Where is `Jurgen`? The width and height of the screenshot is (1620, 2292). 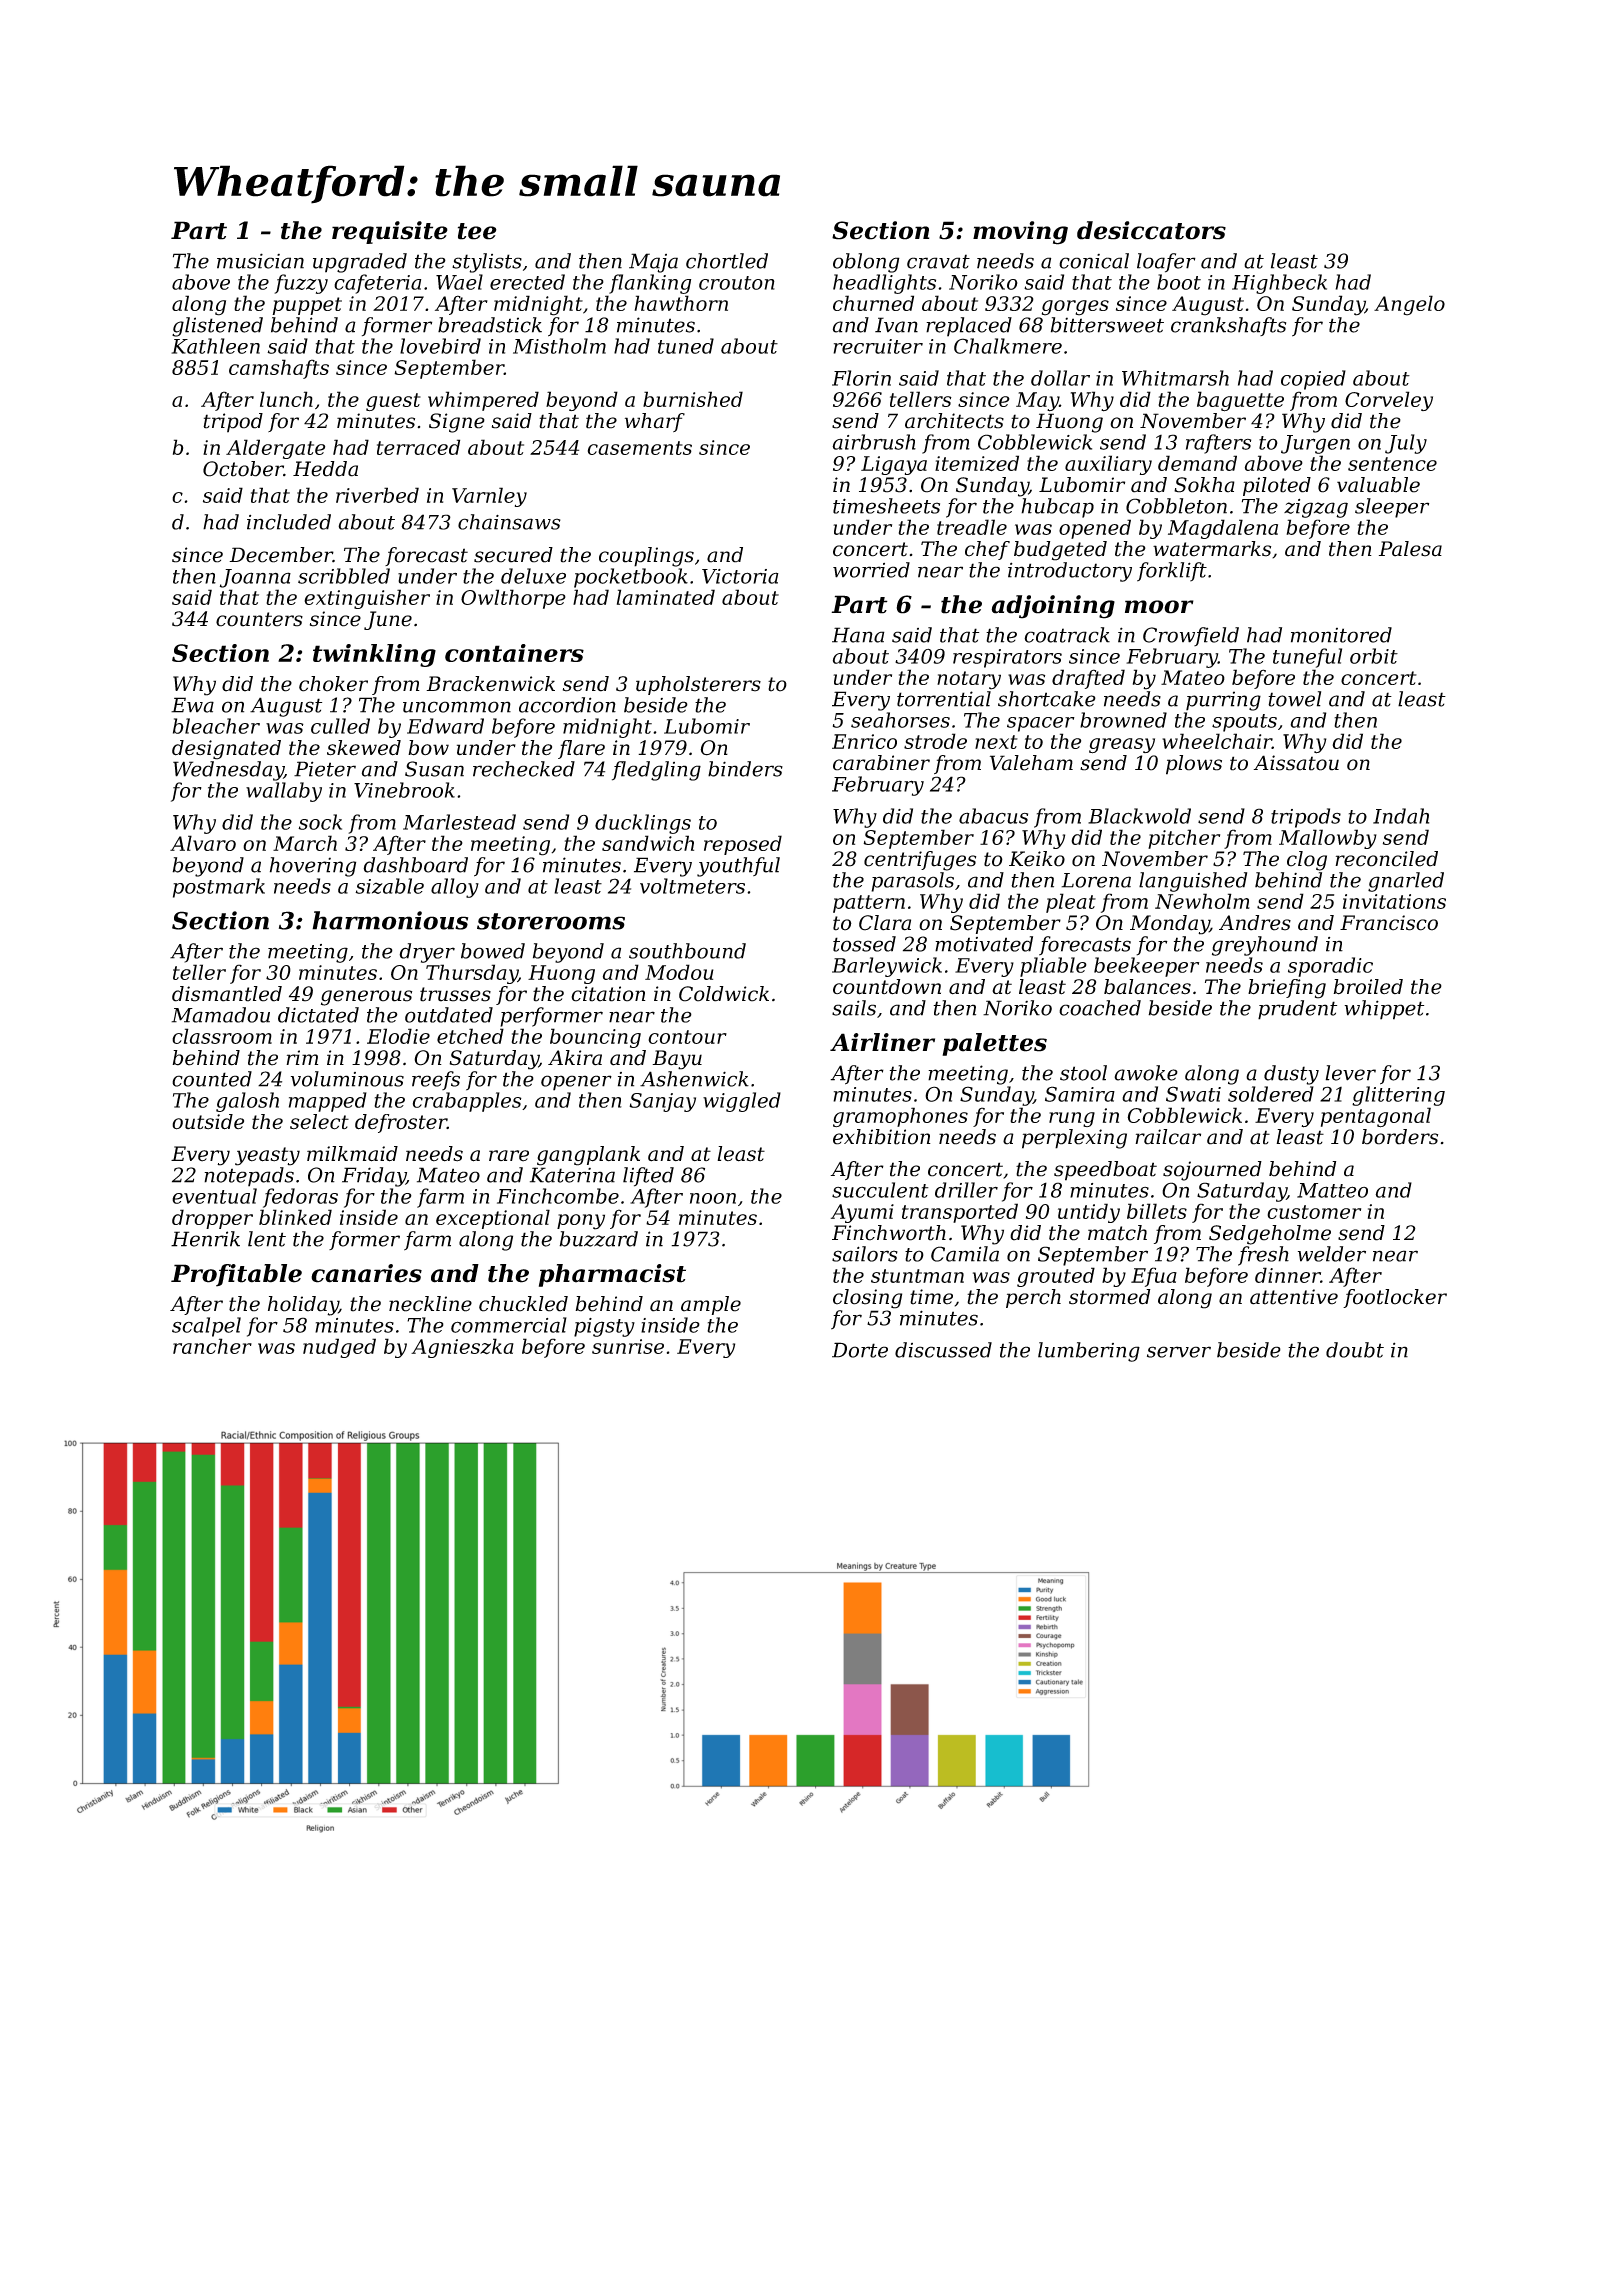
Jurgen is located at coordinates (1315, 444).
